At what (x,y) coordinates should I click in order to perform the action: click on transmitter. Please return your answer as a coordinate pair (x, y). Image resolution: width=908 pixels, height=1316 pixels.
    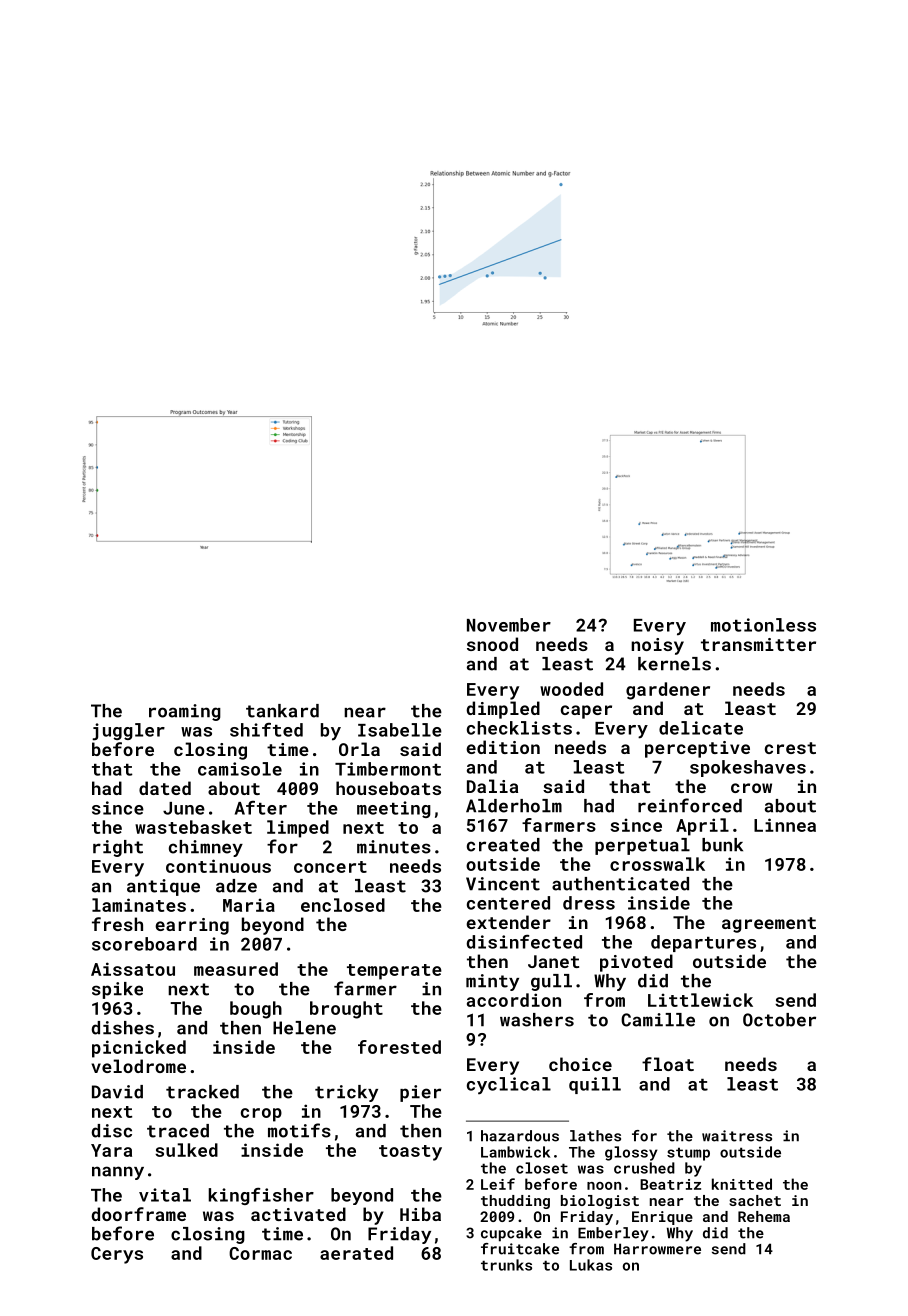
    Looking at the image, I should click on (758, 644).
